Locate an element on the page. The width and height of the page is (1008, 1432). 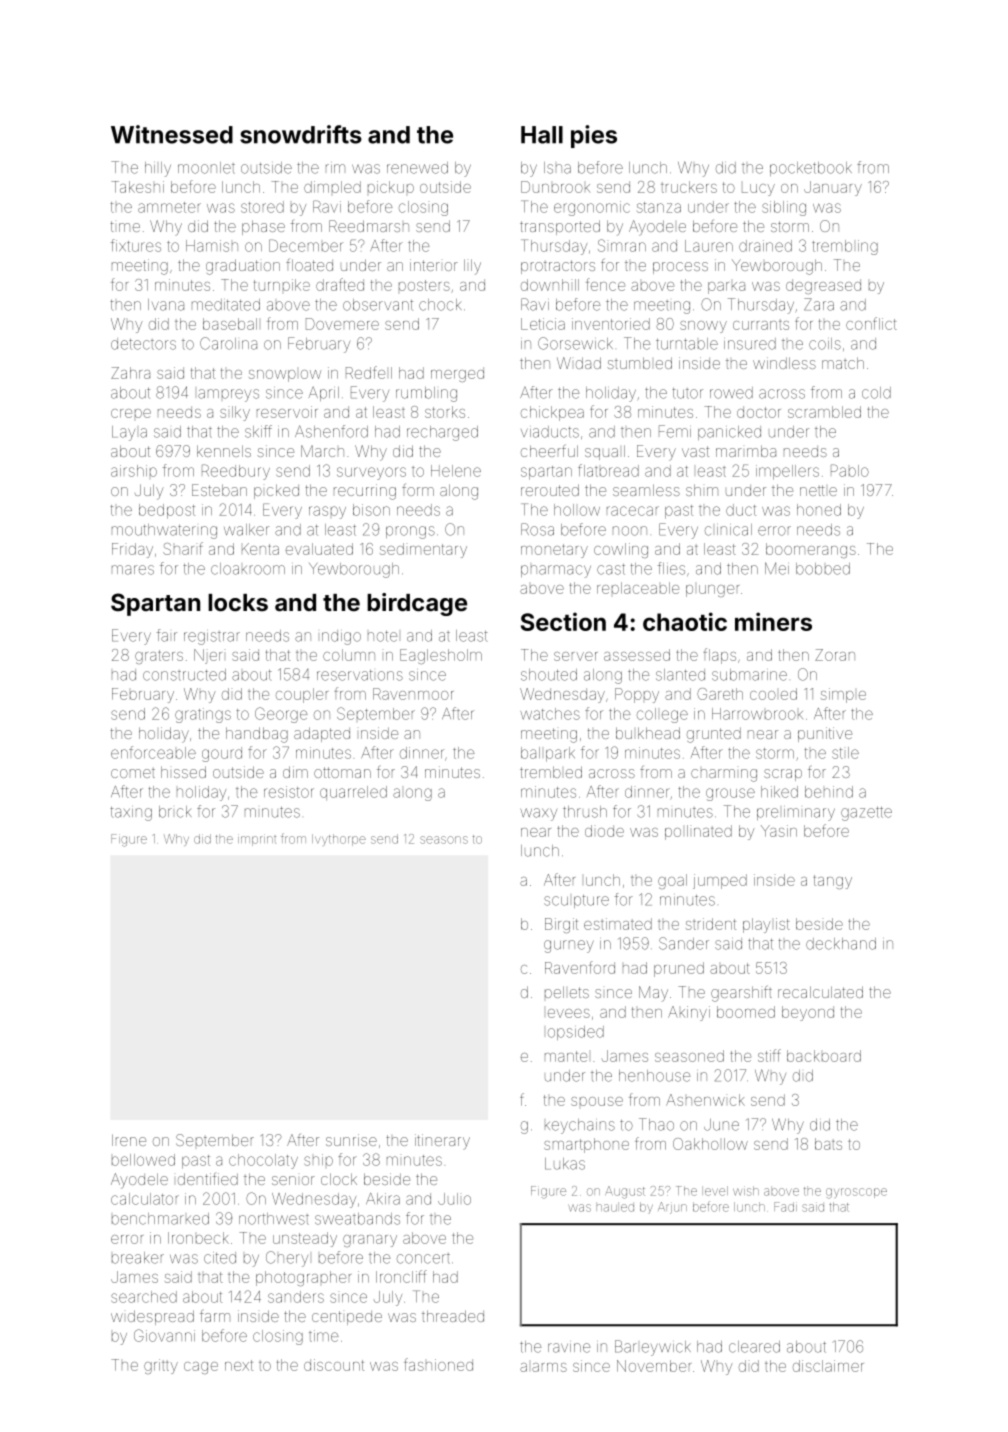
squall is located at coordinates (605, 452).
